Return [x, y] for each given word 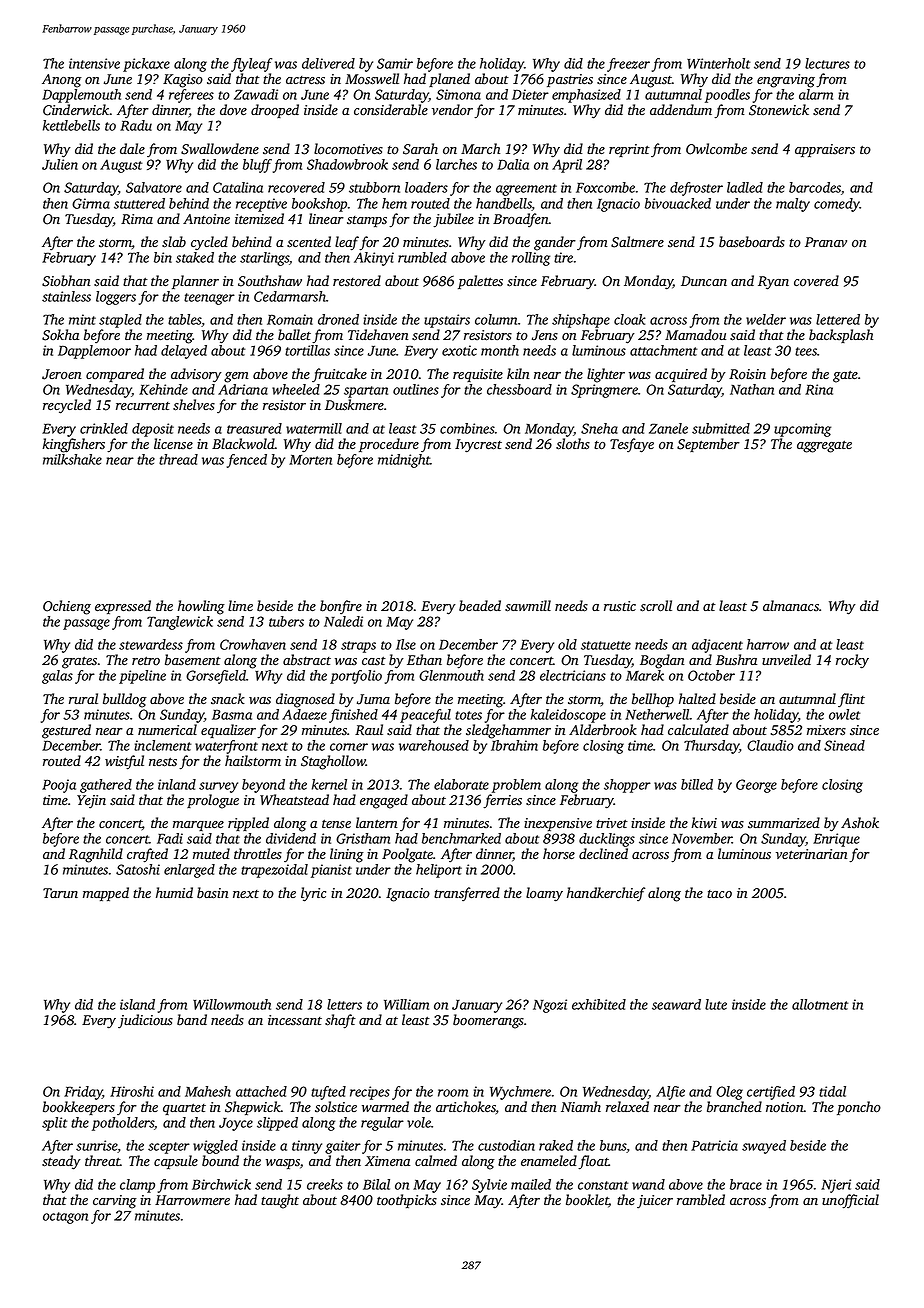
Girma [91, 203]
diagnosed [305, 700]
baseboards [752, 242]
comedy [837, 205]
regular [382, 1124]
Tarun [60, 893]
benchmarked [461, 838]
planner [195, 282]
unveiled [786, 659]
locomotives [348, 149]
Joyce [236, 1124]
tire [563, 257]
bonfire [341, 607]
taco [719, 894]
